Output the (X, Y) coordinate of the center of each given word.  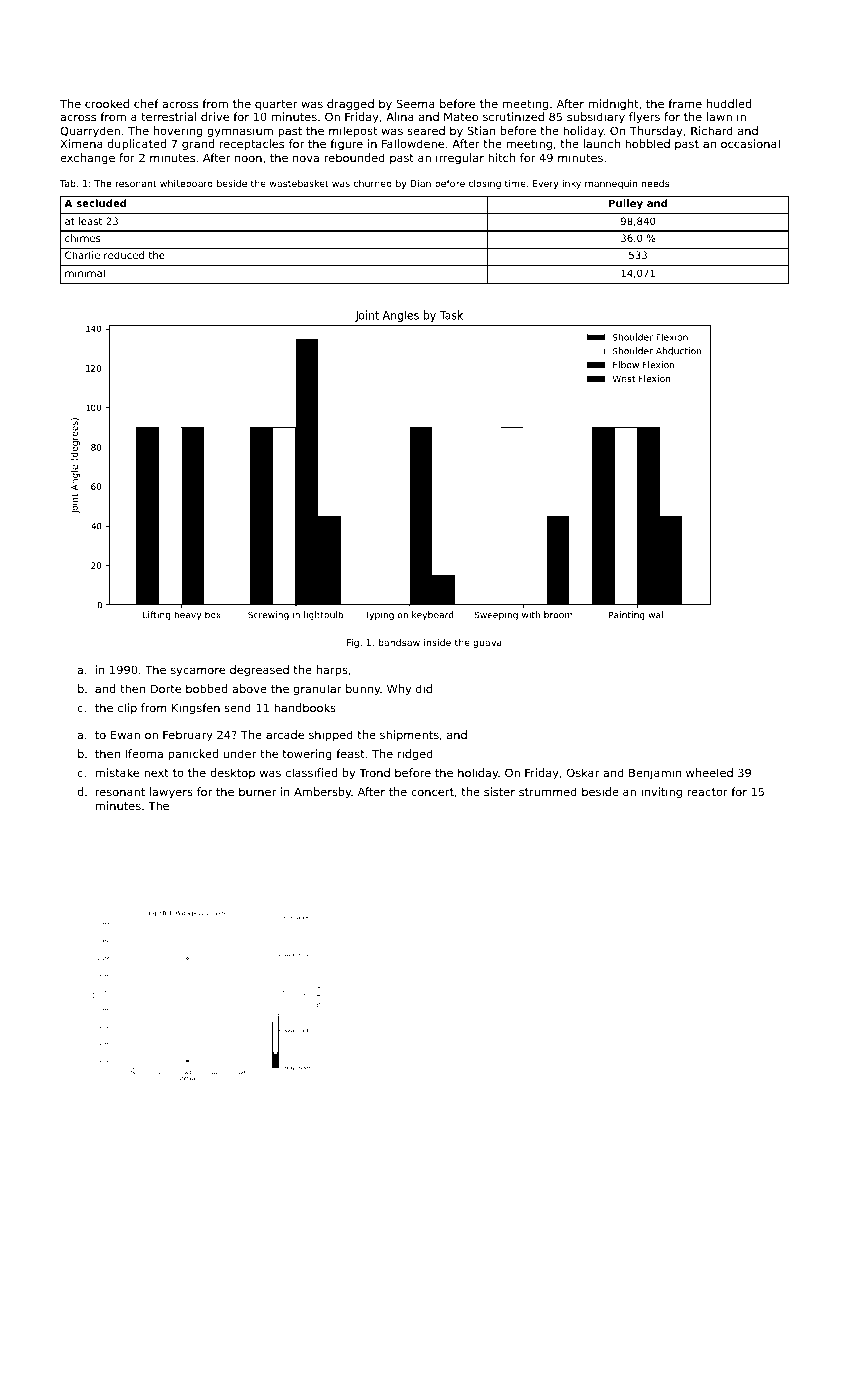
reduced (124, 255)
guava (487, 644)
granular (317, 690)
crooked (107, 103)
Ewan (125, 734)
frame (685, 103)
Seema (416, 103)
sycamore (198, 672)
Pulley (626, 204)
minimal (85, 273)
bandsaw (399, 642)
